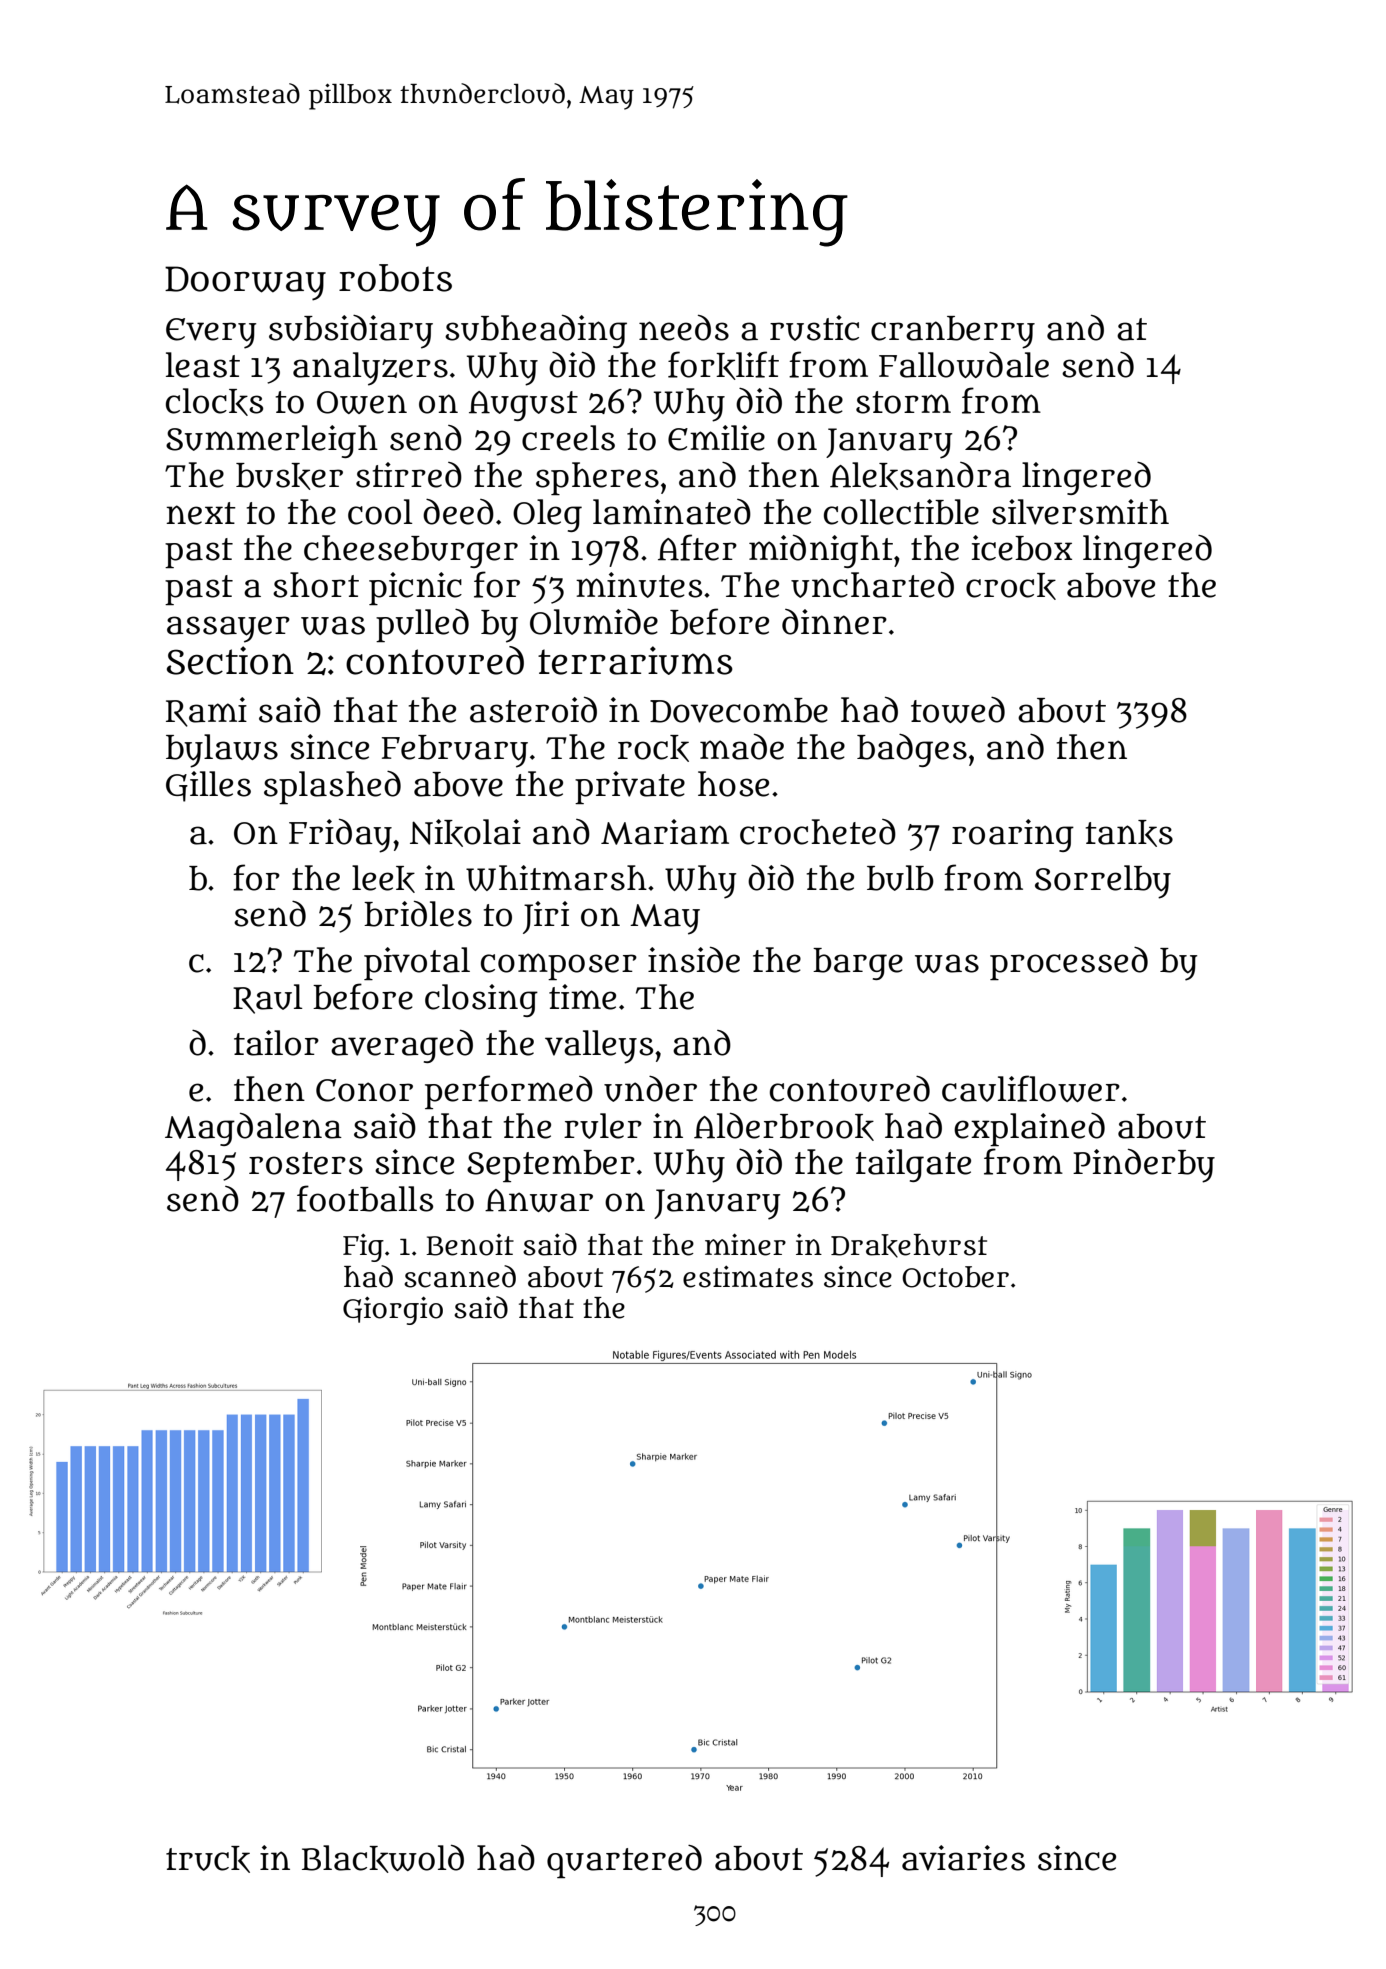 The width and height of the document is (1386, 1969). I want to click on quartered, so click(624, 1861).
